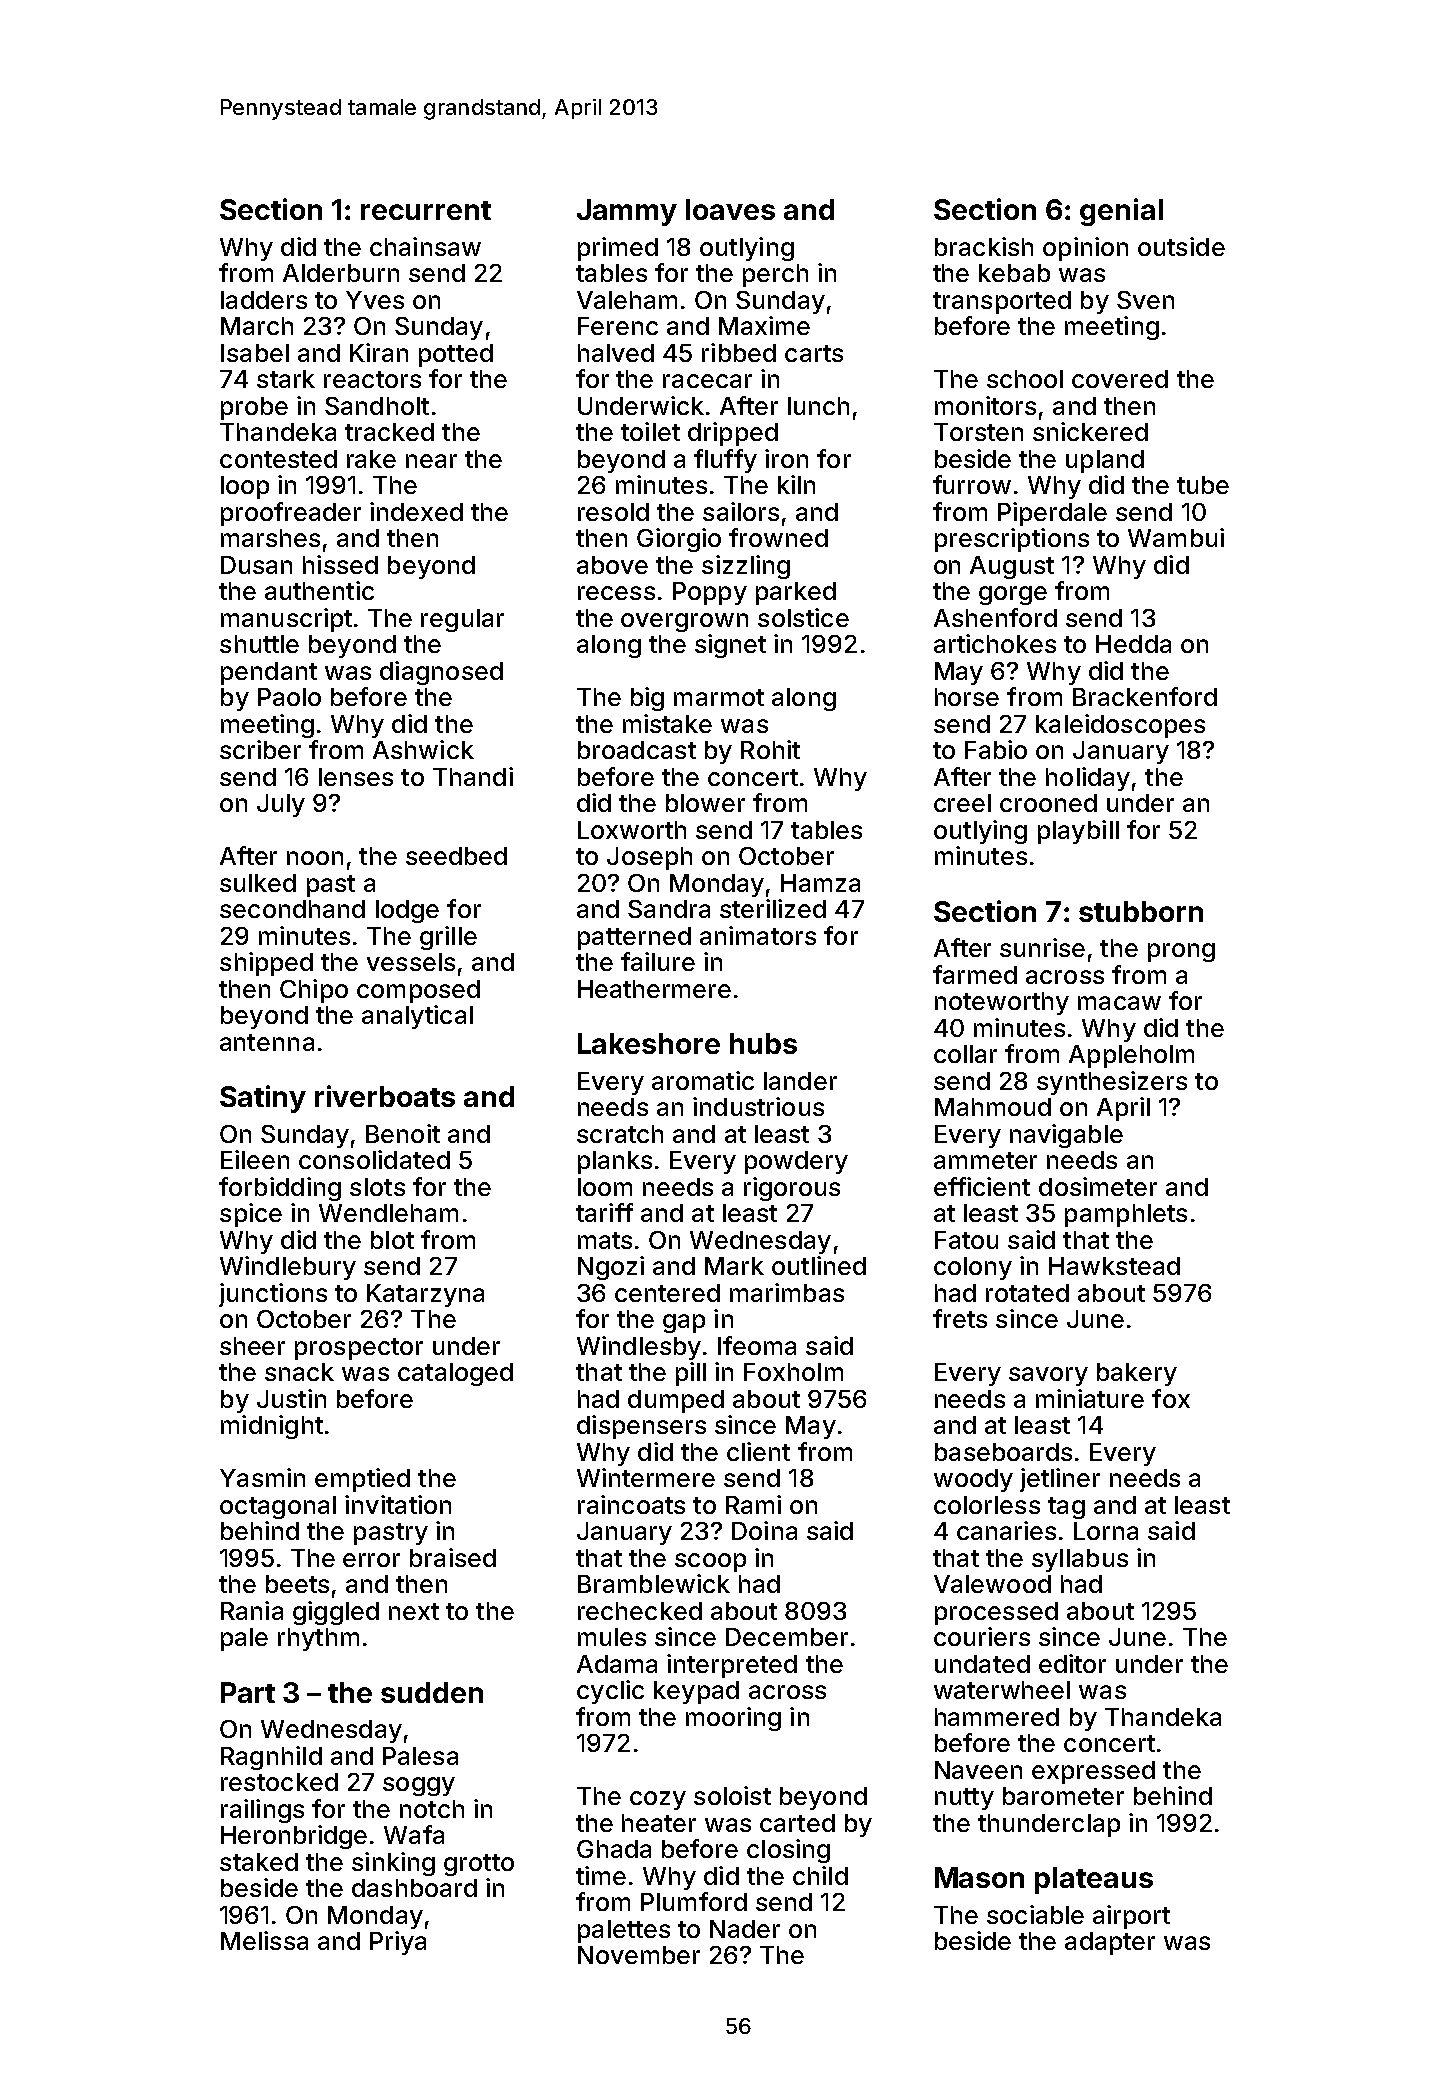  What do you see at coordinates (254, 408) in the image?
I see `probe` at bounding box center [254, 408].
